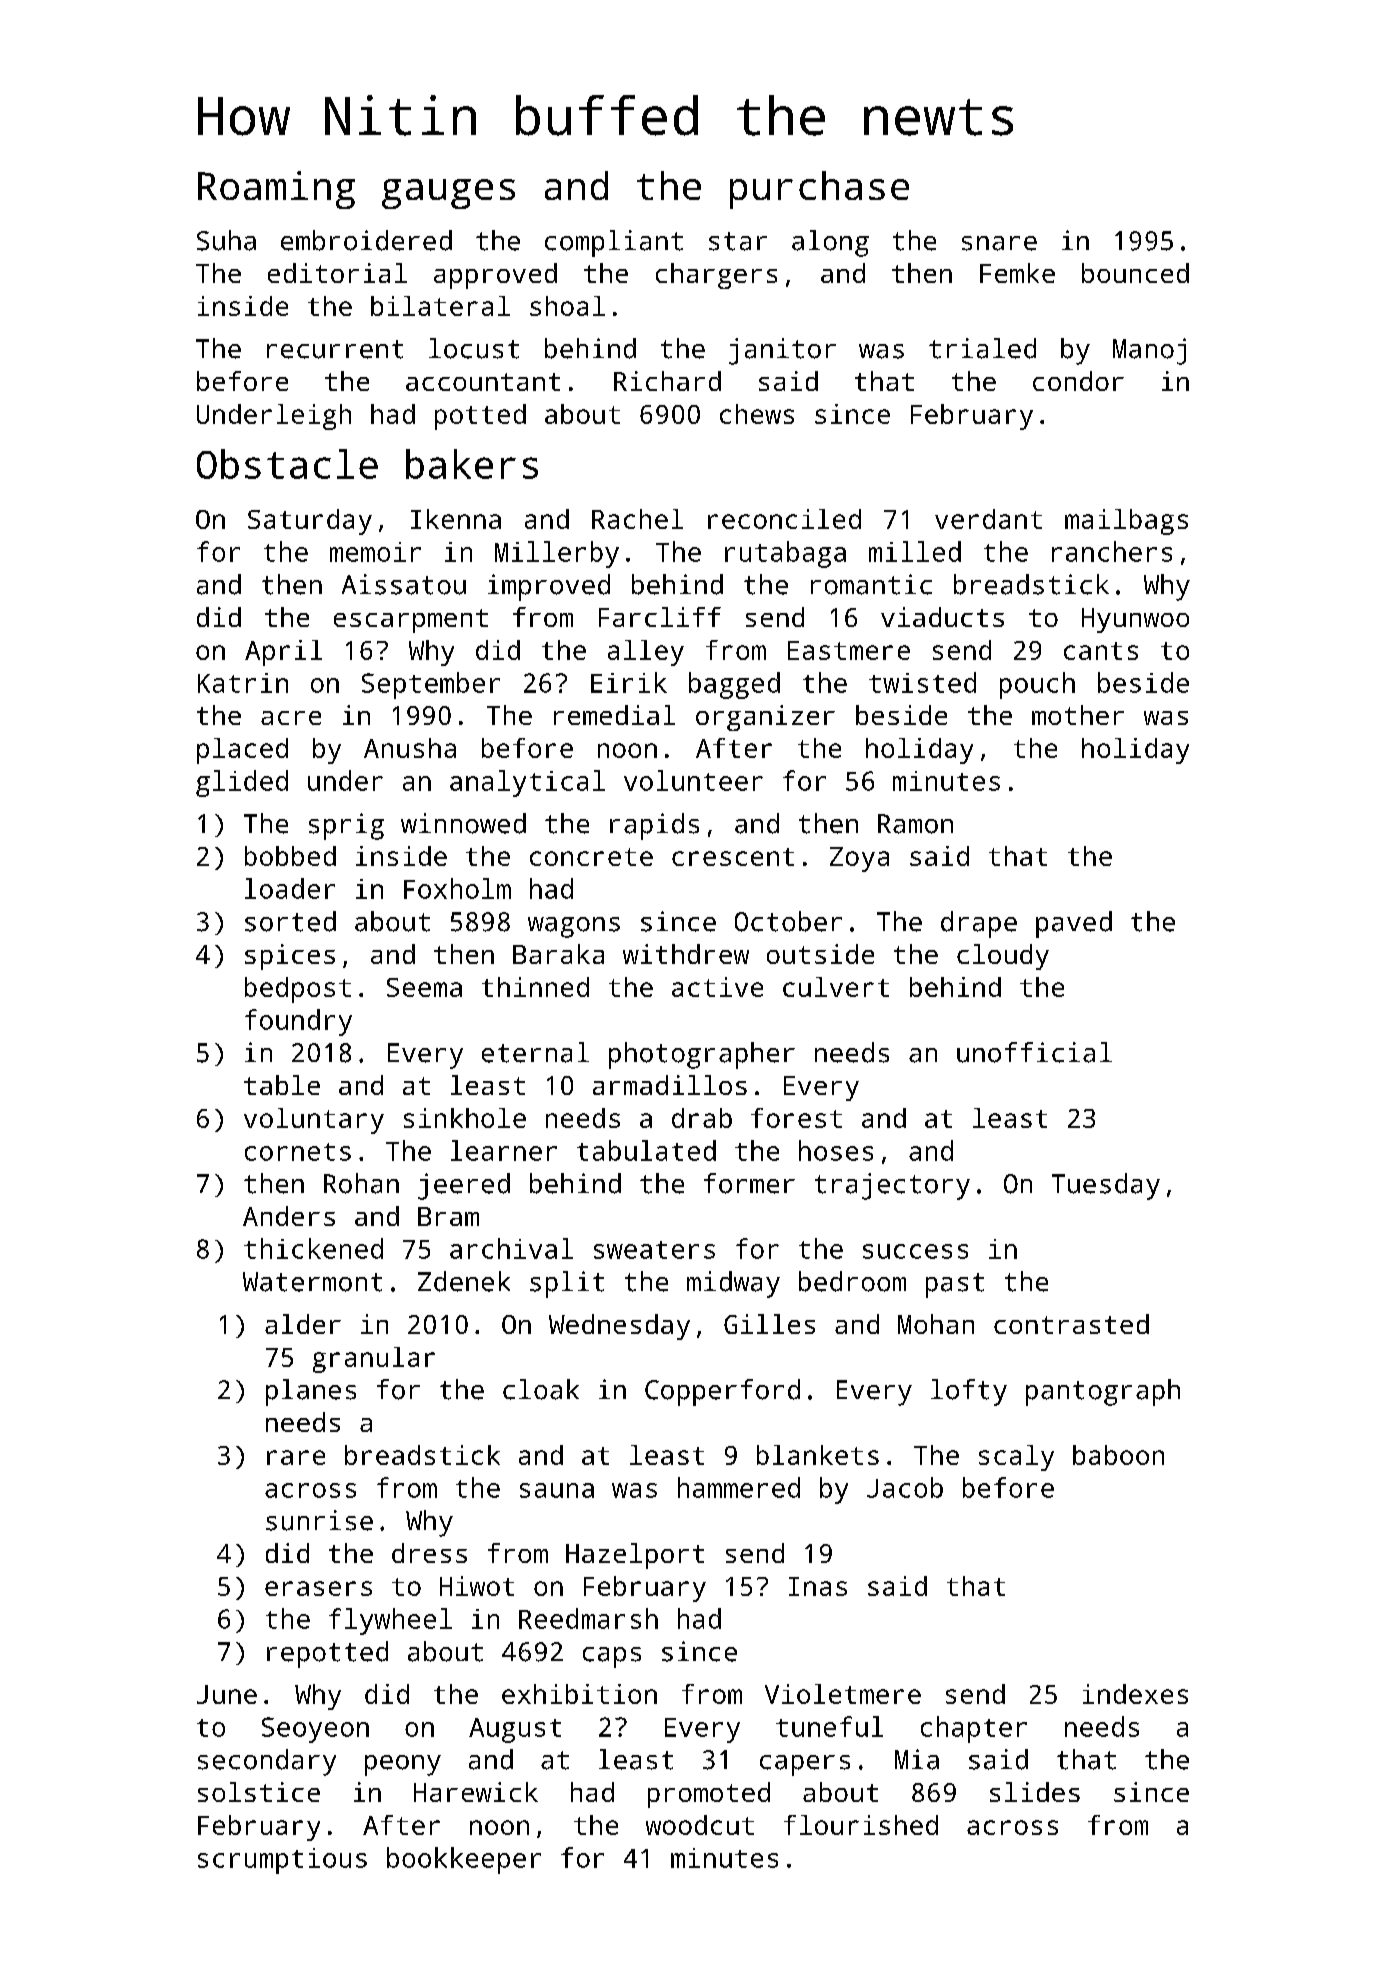 This page has height=1969, width=1386. I want to click on Seoyeon, so click(315, 1730).
